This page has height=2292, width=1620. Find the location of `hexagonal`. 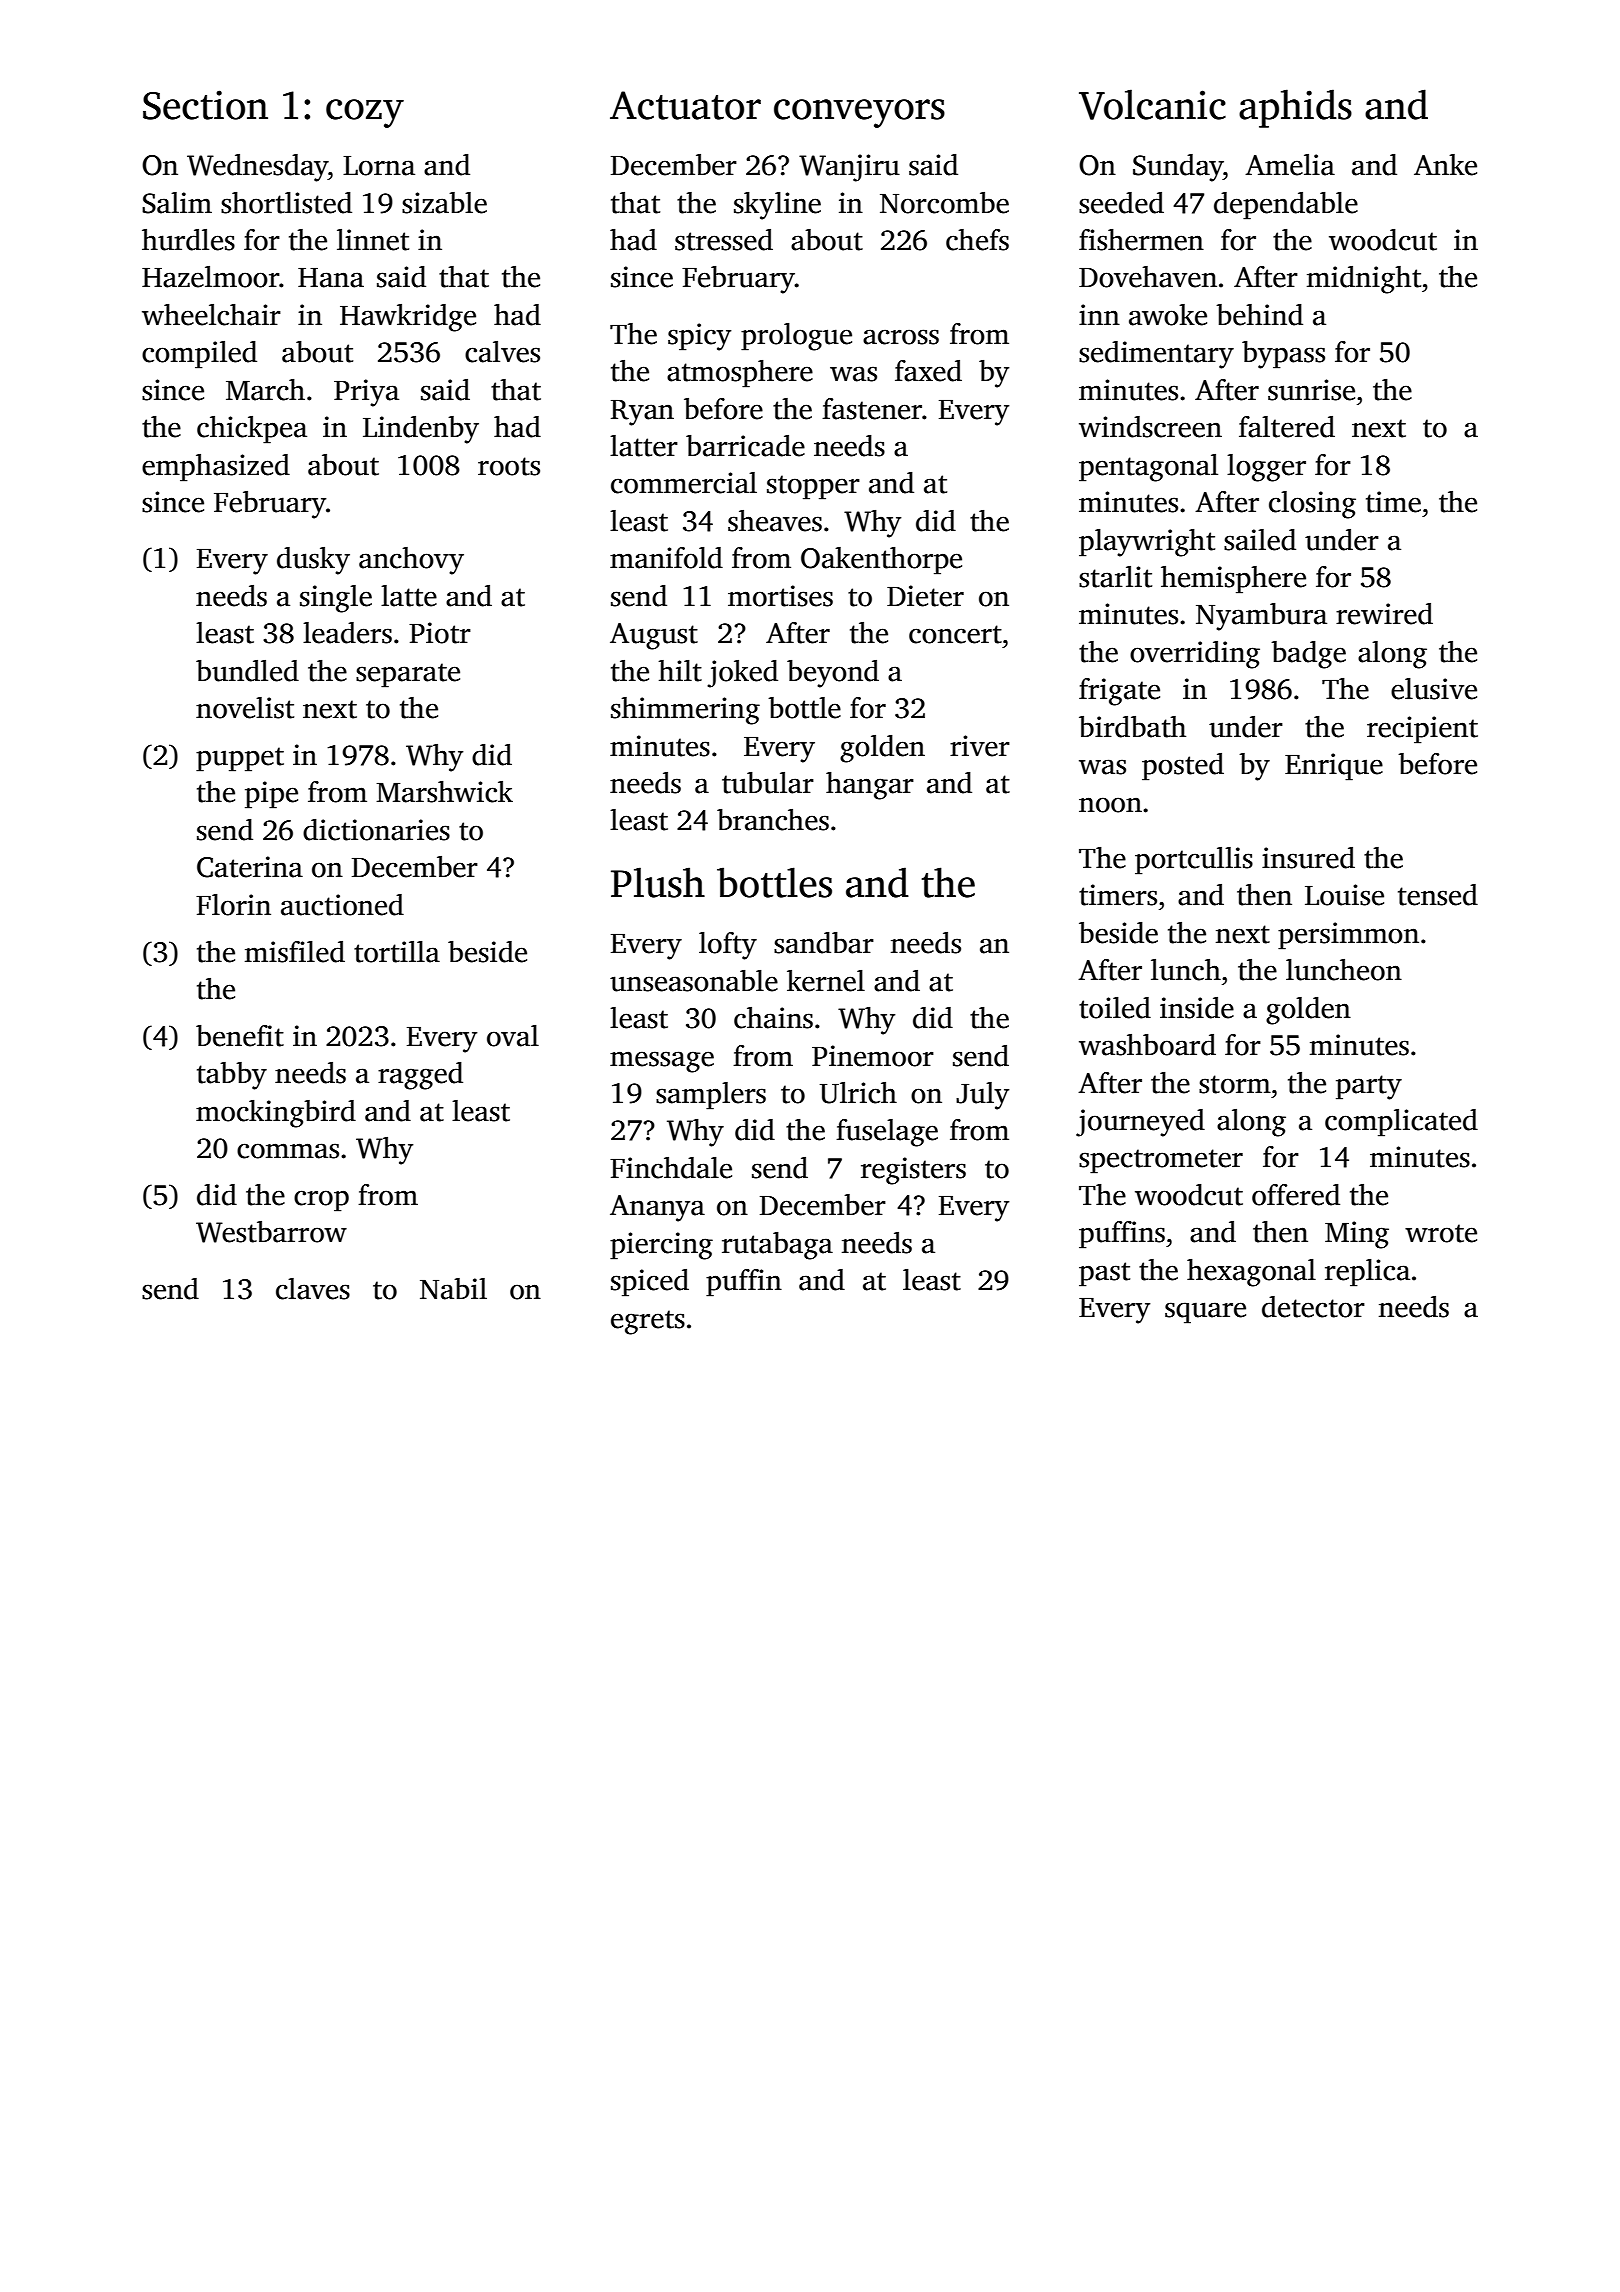

hexagonal is located at coordinates (1251, 1273).
